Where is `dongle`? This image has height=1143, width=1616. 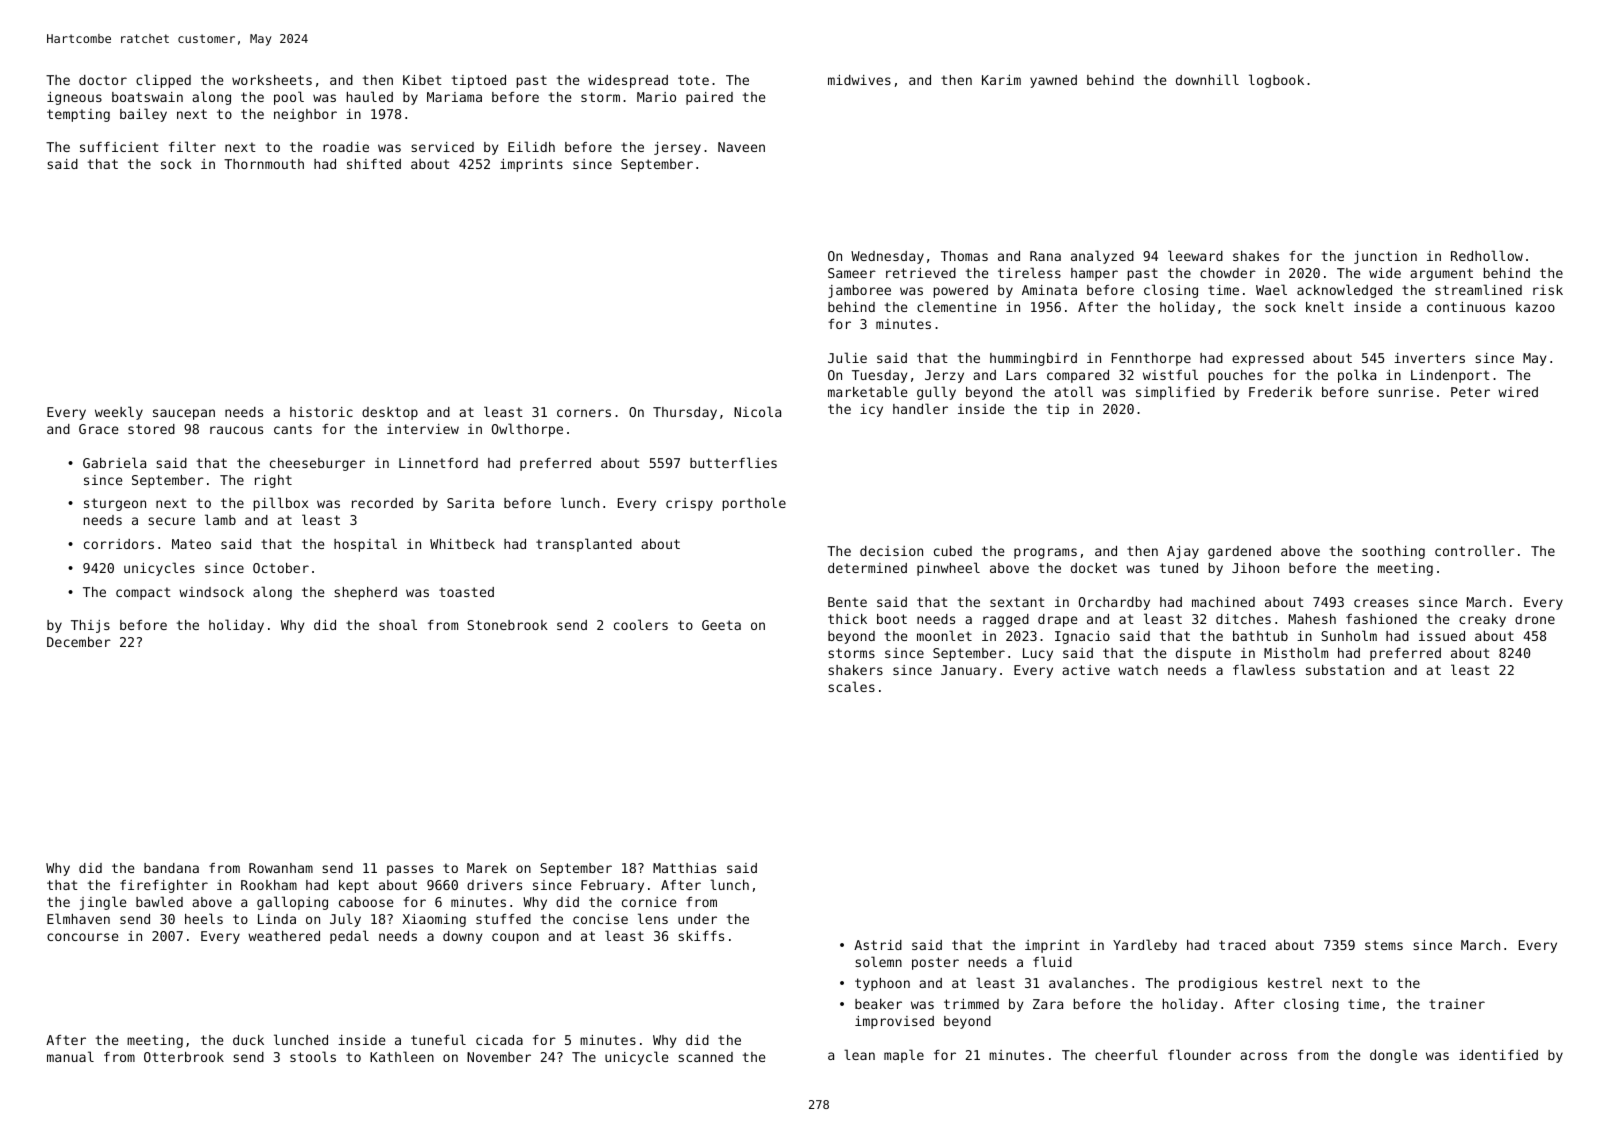 dongle is located at coordinates (1393, 1056).
